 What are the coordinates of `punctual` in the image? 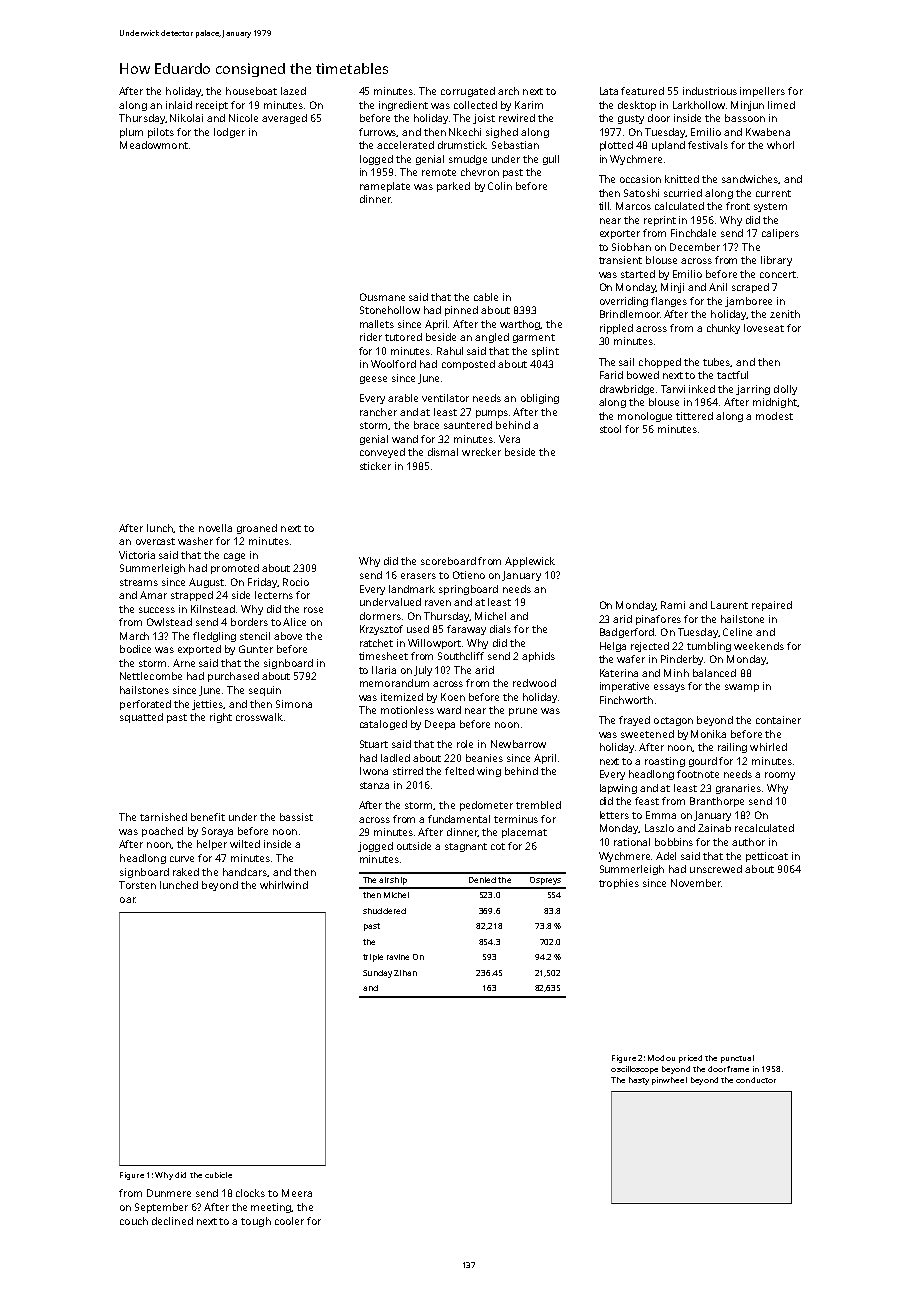 It's located at (737, 1059).
